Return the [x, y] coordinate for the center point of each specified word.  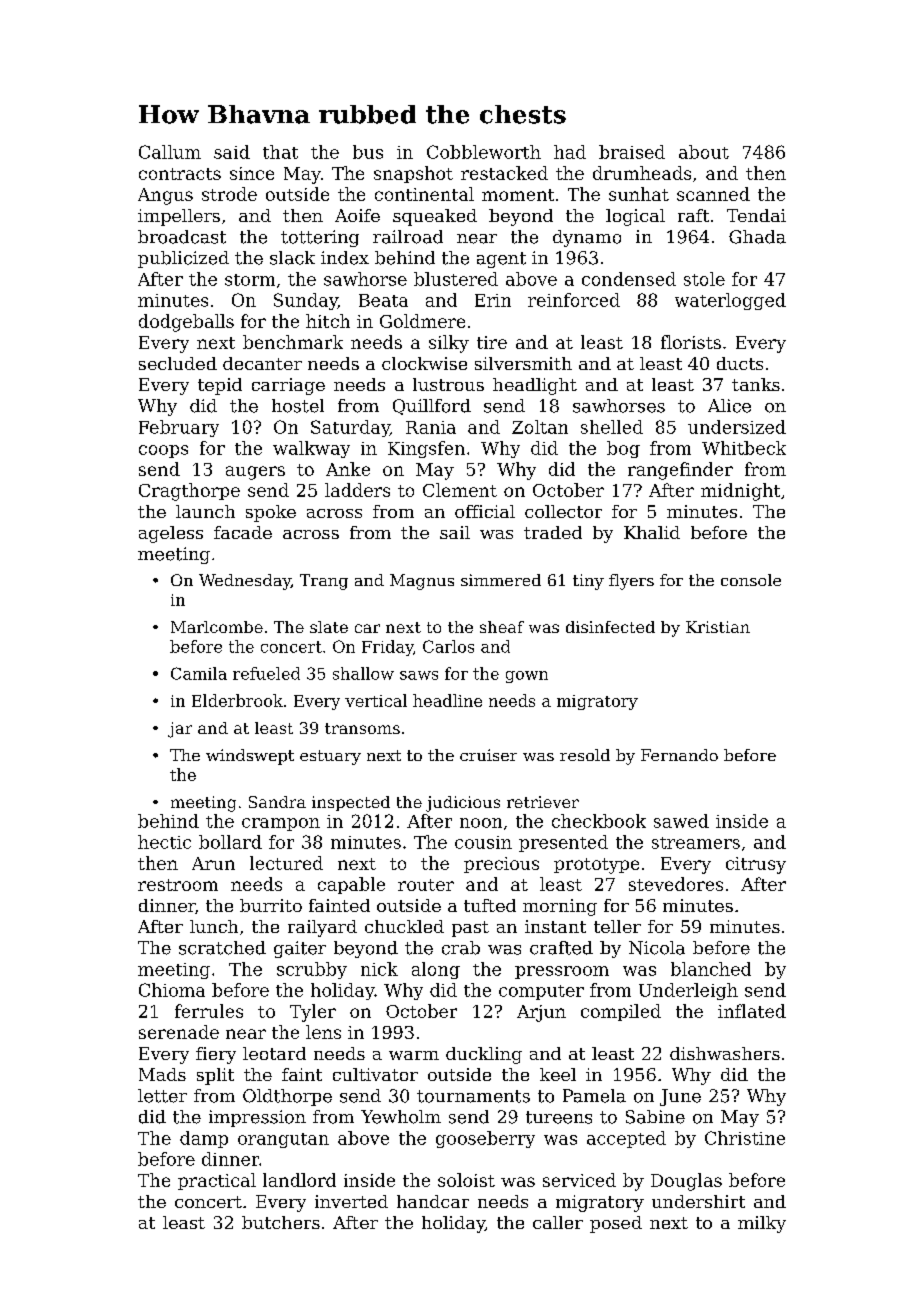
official [485, 511]
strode [229, 194]
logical [635, 217]
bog [623, 449]
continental [424, 194]
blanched [711, 969]
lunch [214, 926]
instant [555, 926]
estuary [330, 757]
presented [563, 843]
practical [217, 1181]
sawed [681, 821]
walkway [311, 449]
